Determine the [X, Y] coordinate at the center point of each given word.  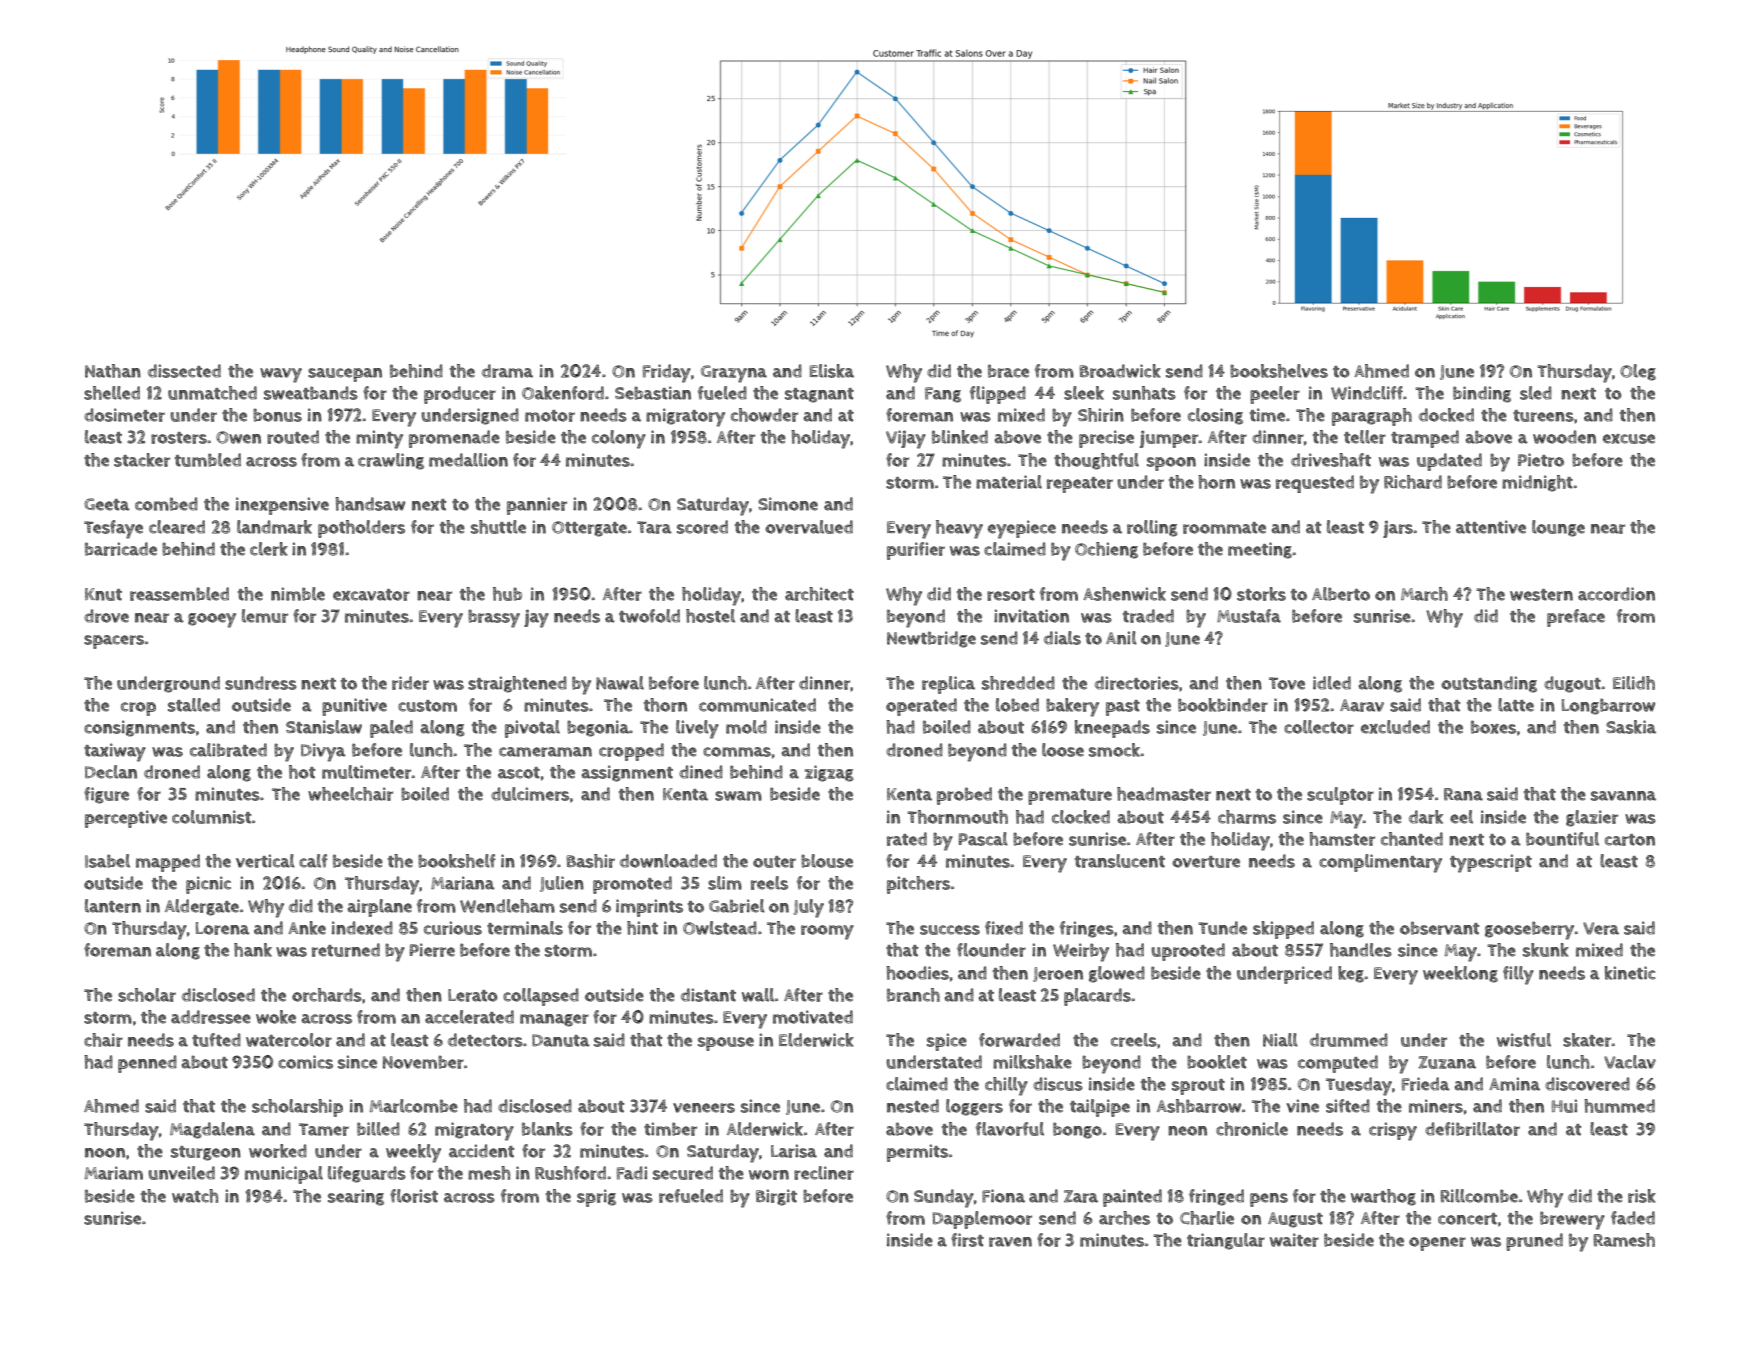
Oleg [1638, 372]
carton [1630, 840]
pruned [1534, 1242]
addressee [211, 1017]
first [967, 1240]
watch [195, 1196]
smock [1115, 750]
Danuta [561, 1040]
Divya [323, 752]
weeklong [1460, 974]
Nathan [113, 371]
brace [1008, 371]
